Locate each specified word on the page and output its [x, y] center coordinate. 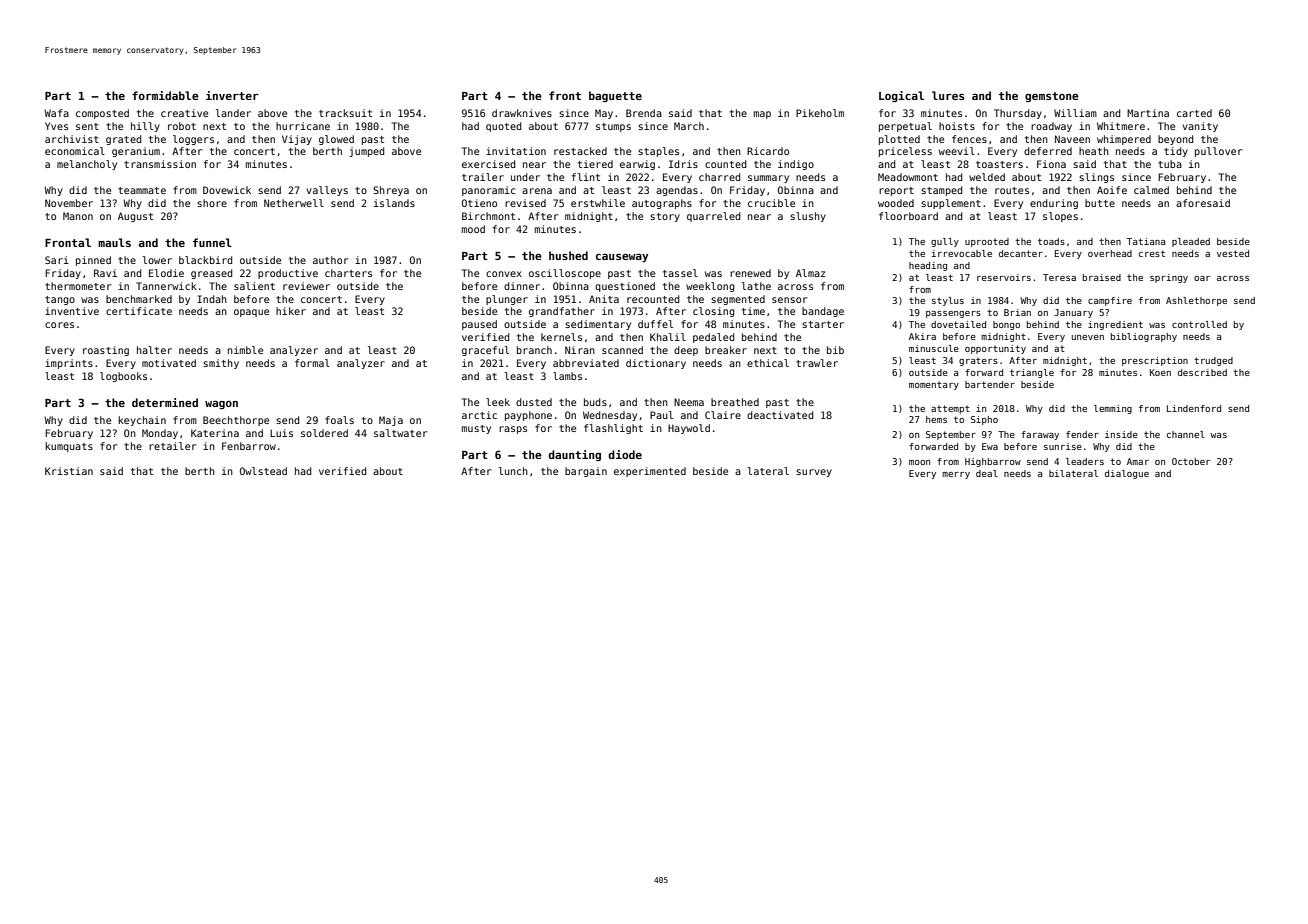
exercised [488, 164]
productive [288, 274]
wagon [221, 404]
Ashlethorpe [1196, 301]
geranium [136, 152]
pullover [1218, 152]
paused [479, 325]
